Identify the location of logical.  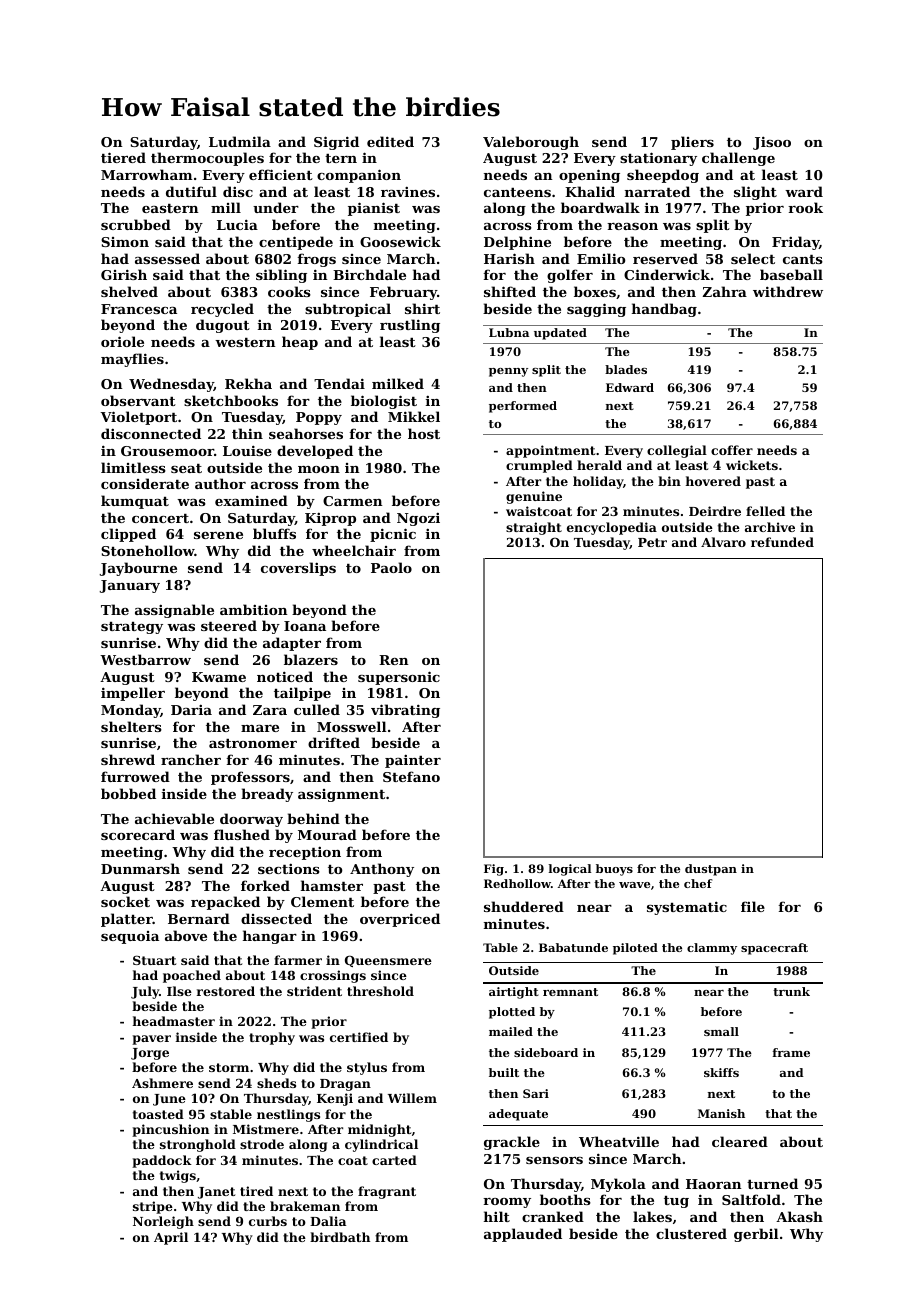
(570, 870).
